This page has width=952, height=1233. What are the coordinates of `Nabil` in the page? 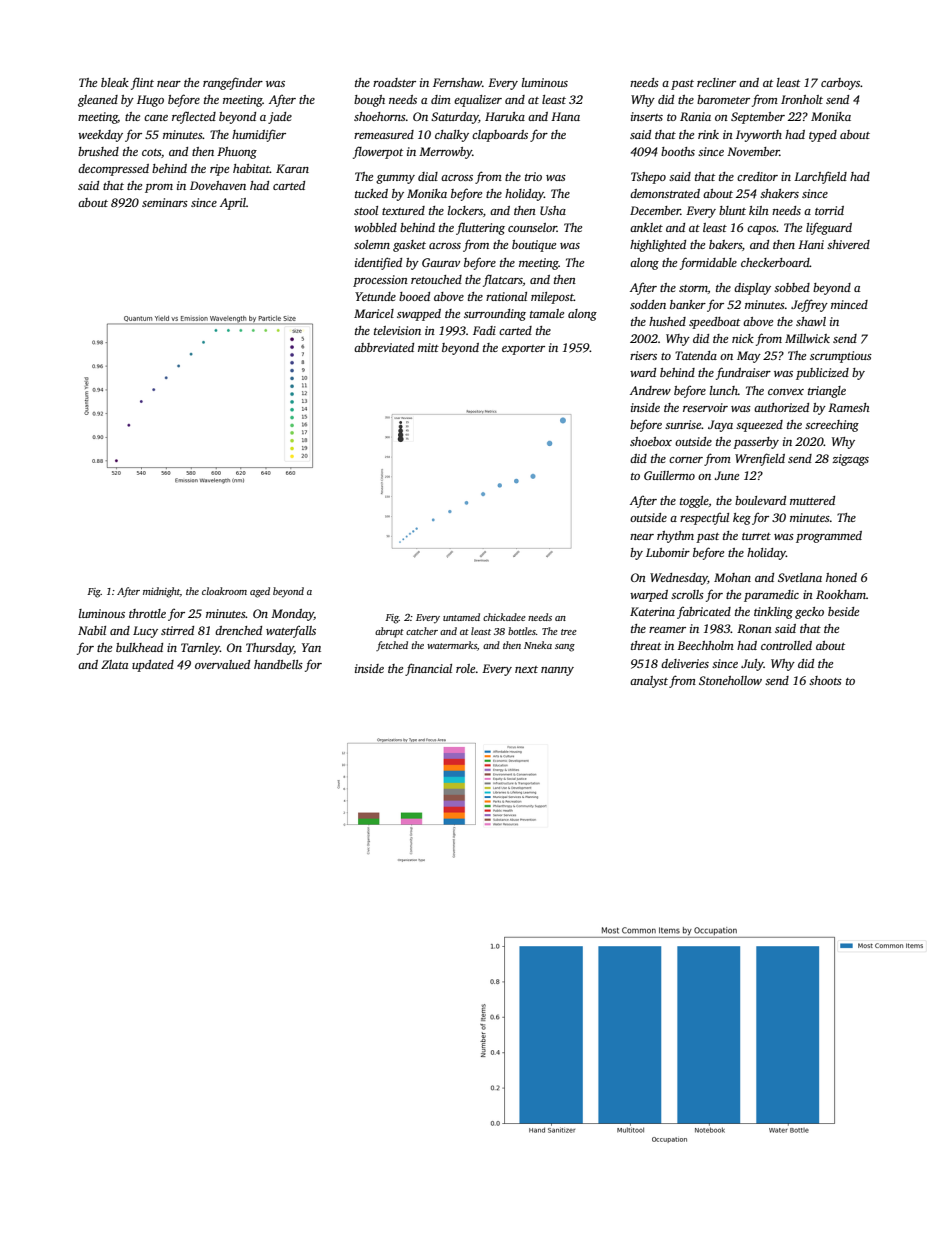 It's located at (92, 630).
